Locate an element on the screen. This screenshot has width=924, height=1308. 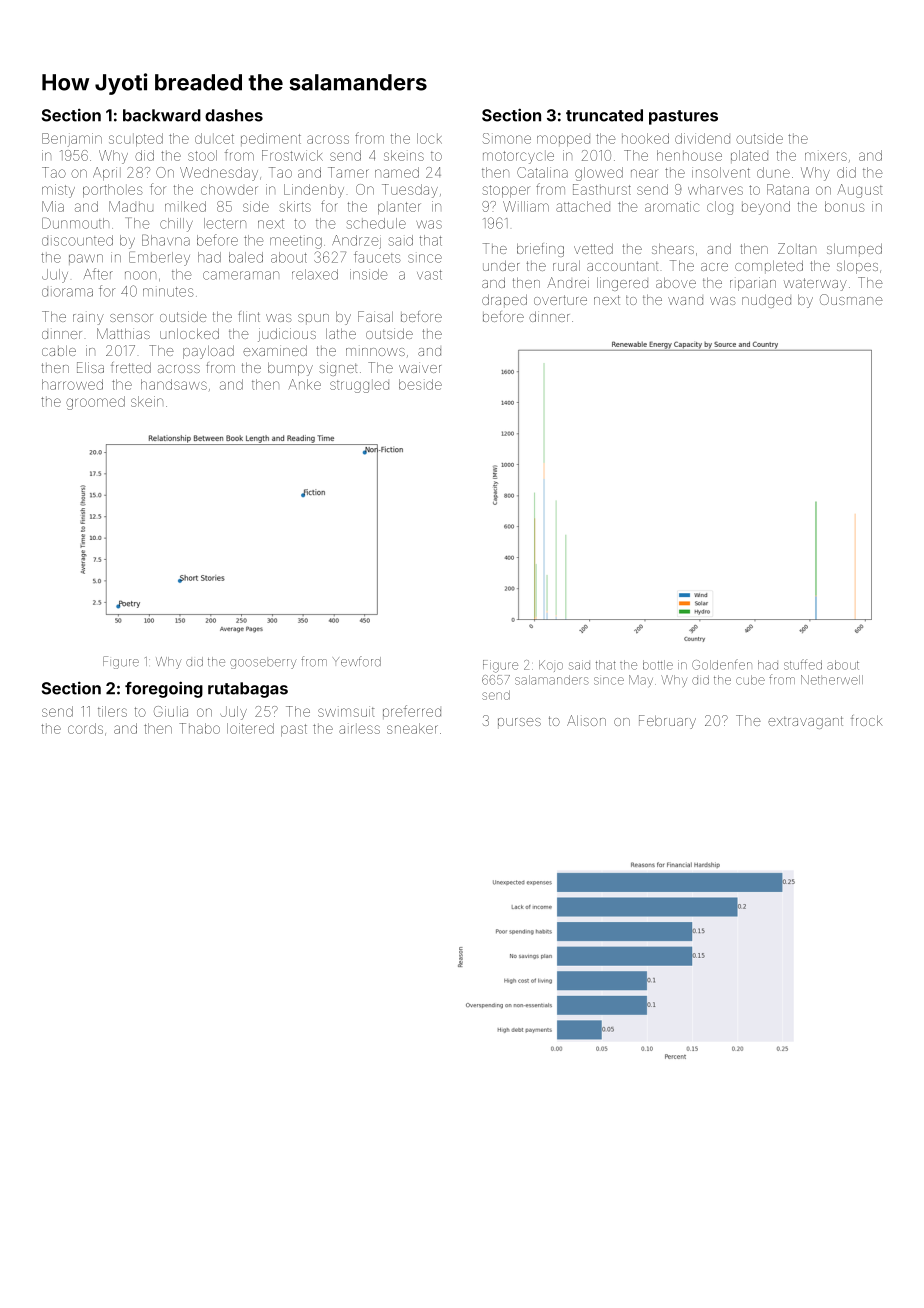
extravagant is located at coordinates (805, 722).
